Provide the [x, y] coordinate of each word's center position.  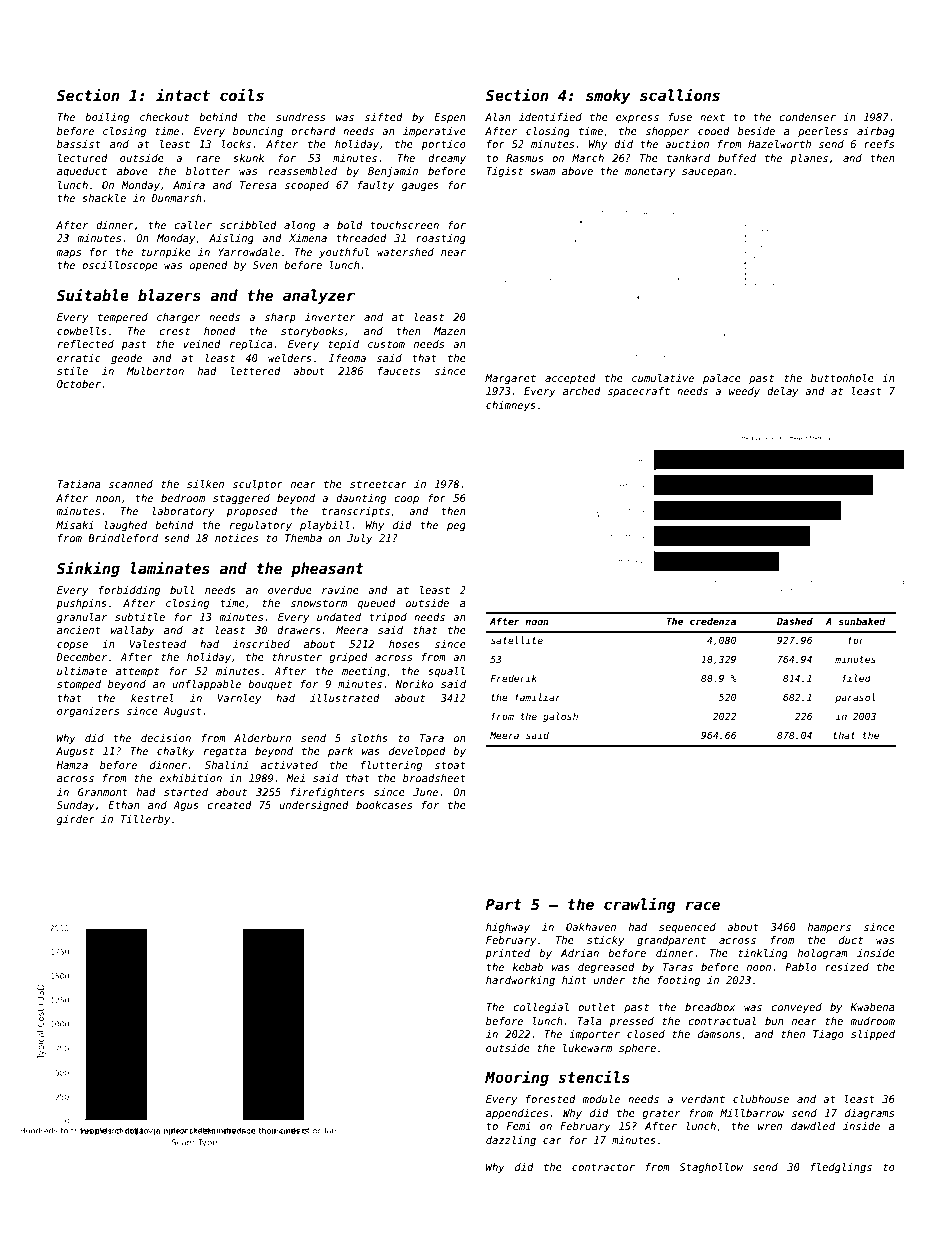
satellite [517, 640]
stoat [450, 765]
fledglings [841, 1168]
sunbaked [862, 621]
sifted [384, 117]
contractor [603, 1167]
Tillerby [145, 820]
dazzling [511, 1141]
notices [236, 538]
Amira [189, 185]
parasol [855, 698]
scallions [680, 95]
